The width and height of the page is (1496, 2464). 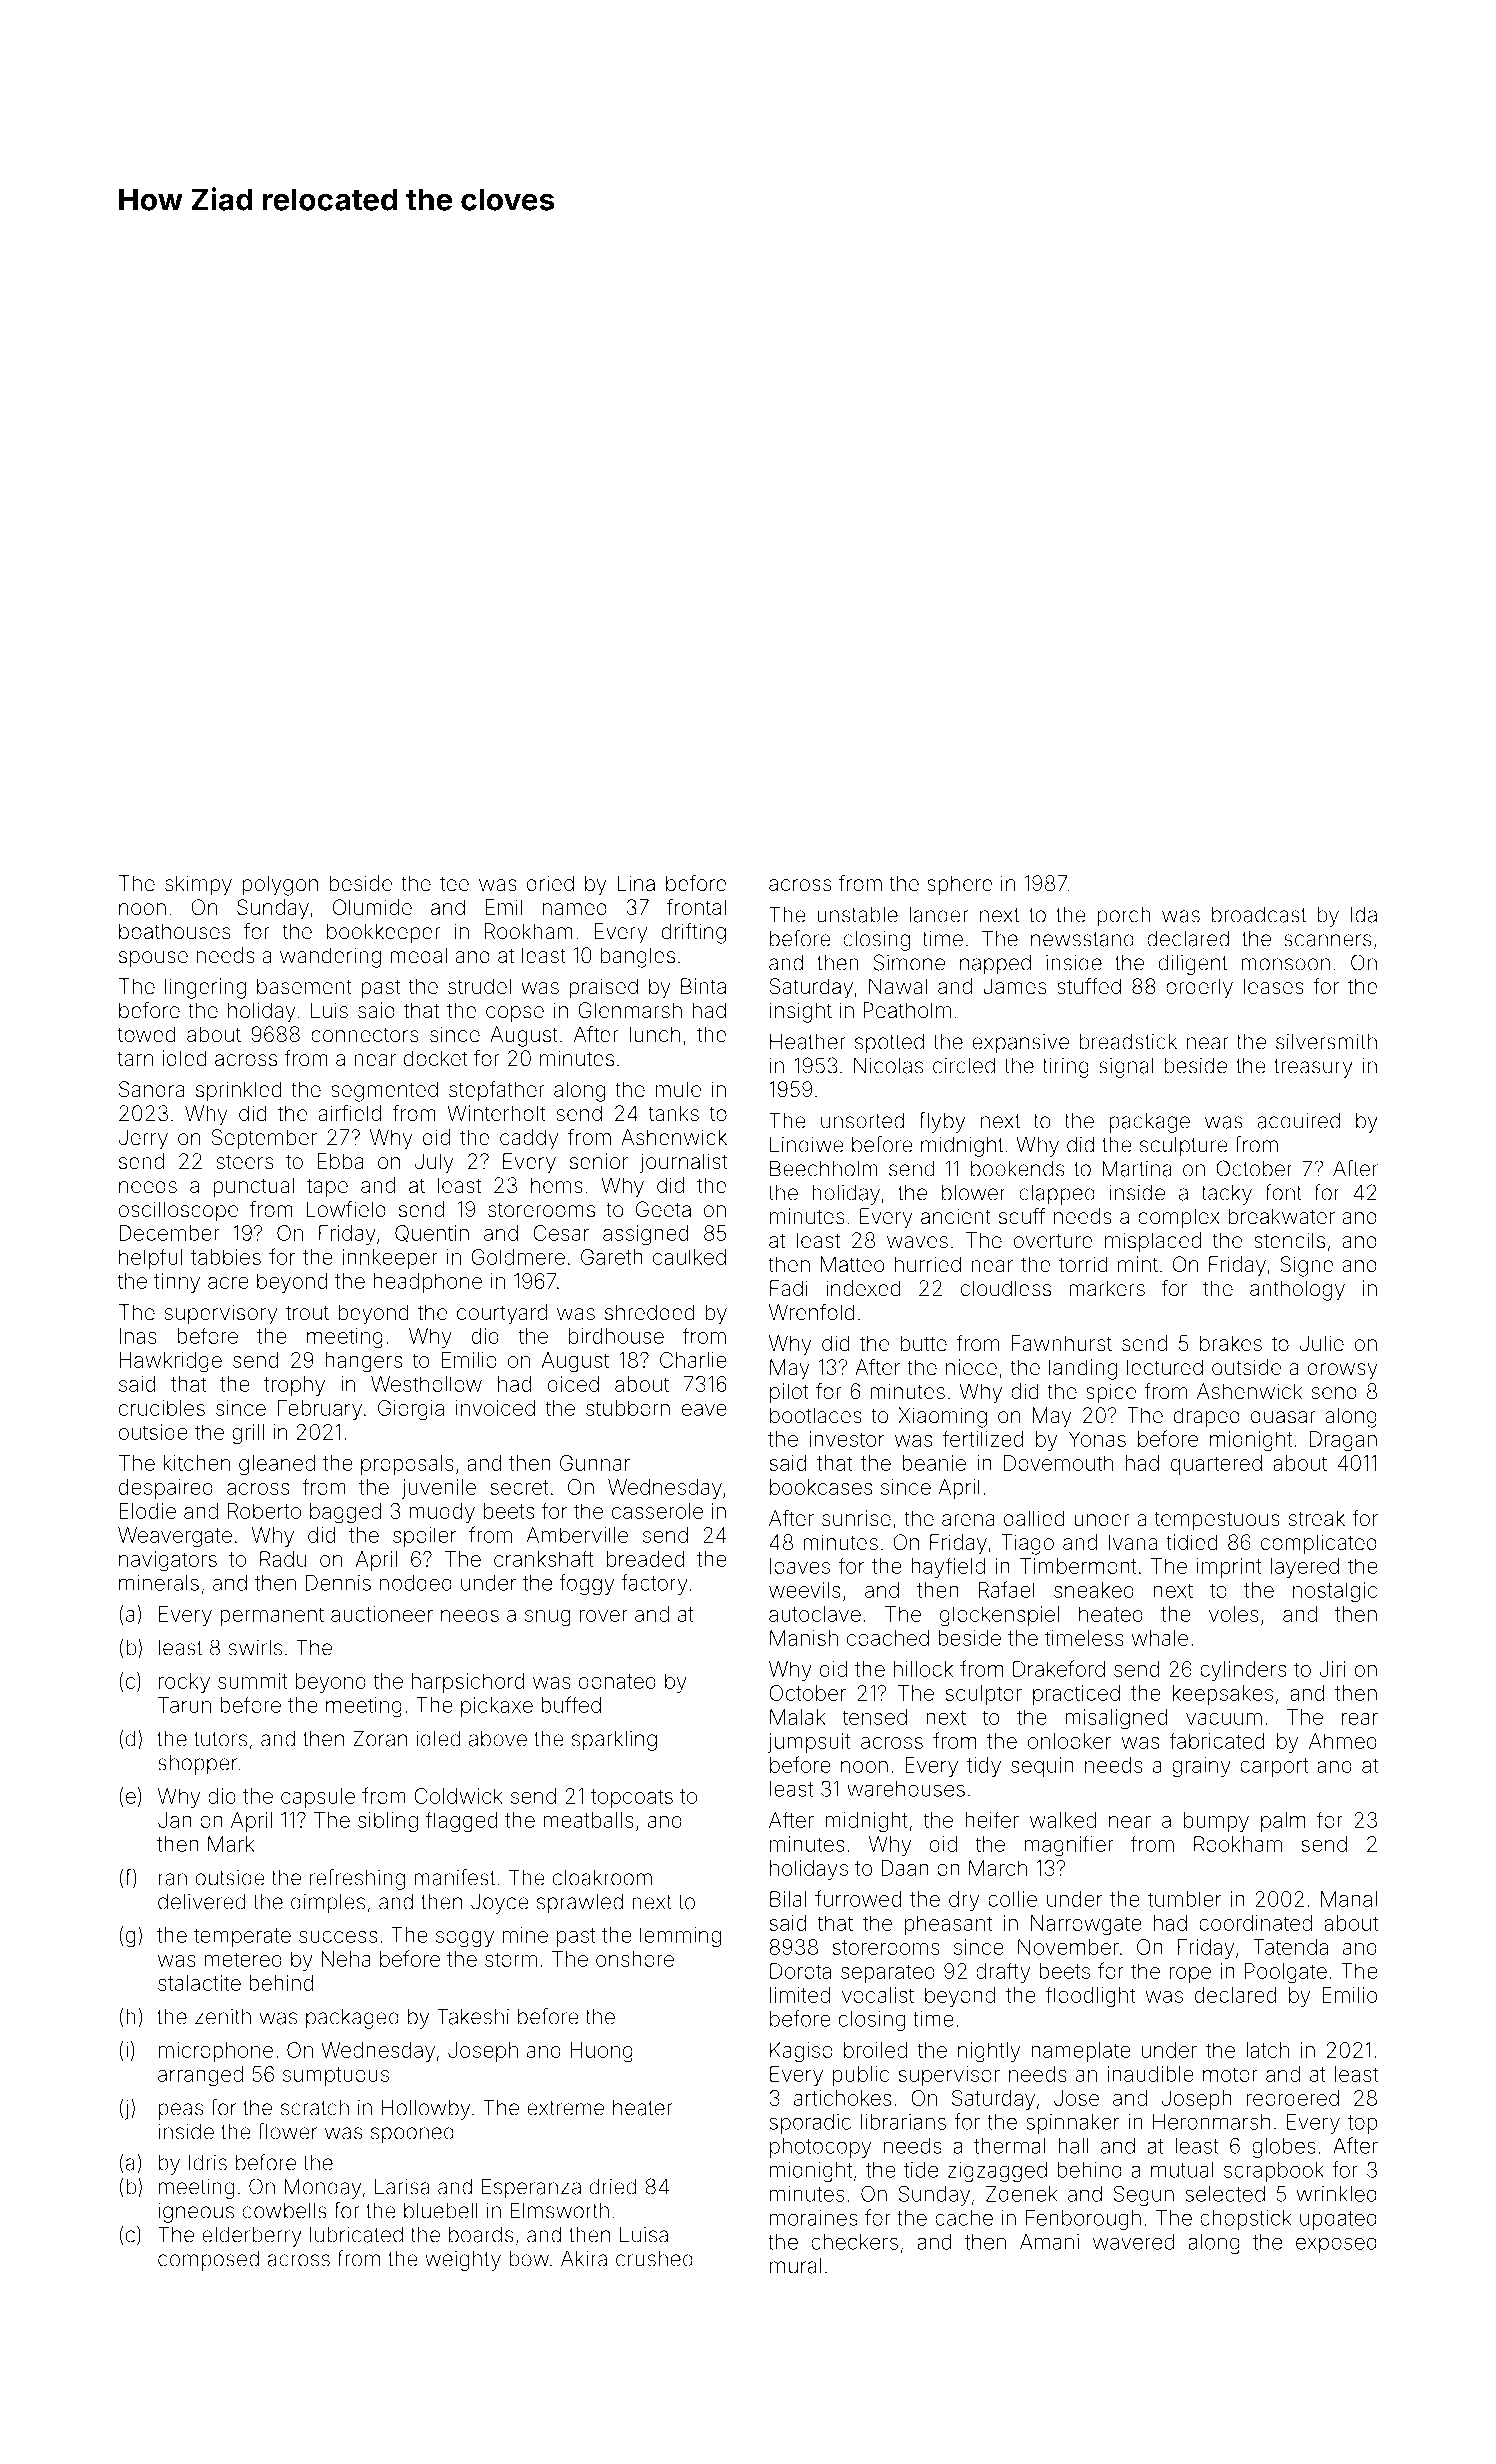 What do you see at coordinates (198, 885) in the page?
I see `skimpy` at bounding box center [198, 885].
